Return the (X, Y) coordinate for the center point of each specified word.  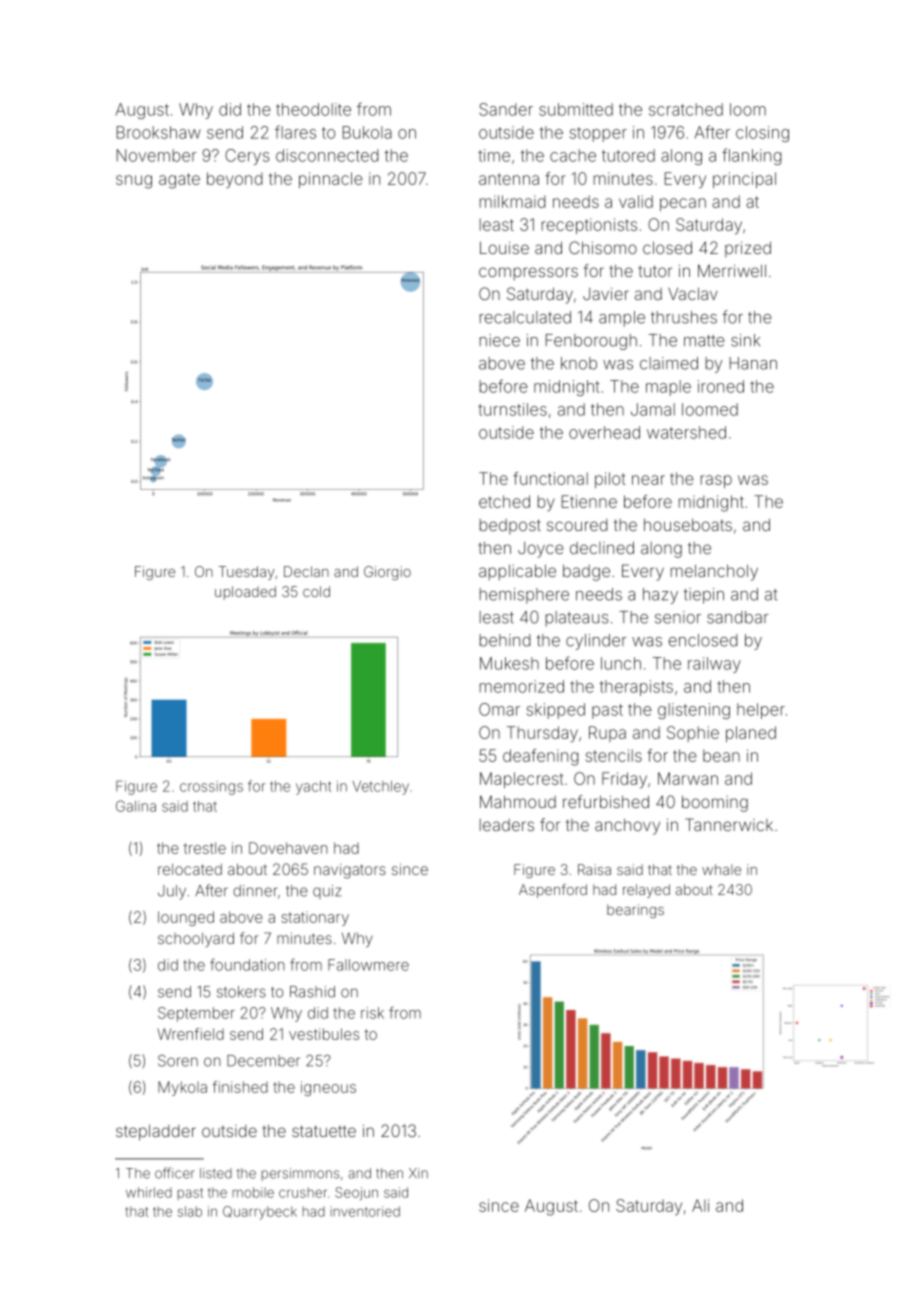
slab (190, 1211)
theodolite (313, 109)
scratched (686, 109)
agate (179, 181)
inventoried (365, 1211)
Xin (418, 1173)
